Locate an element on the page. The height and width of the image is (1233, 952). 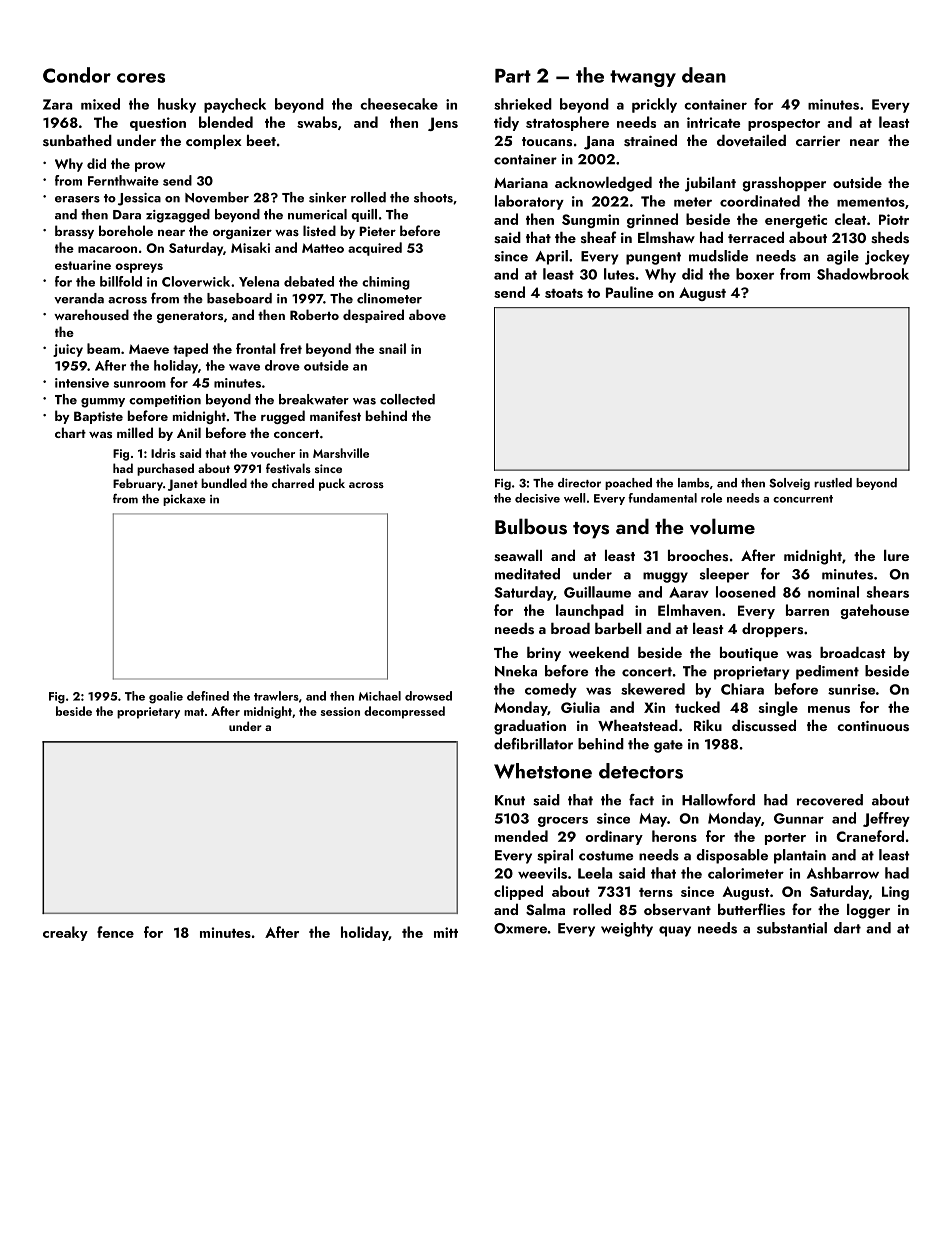
disposable is located at coordinates (732, 856).
